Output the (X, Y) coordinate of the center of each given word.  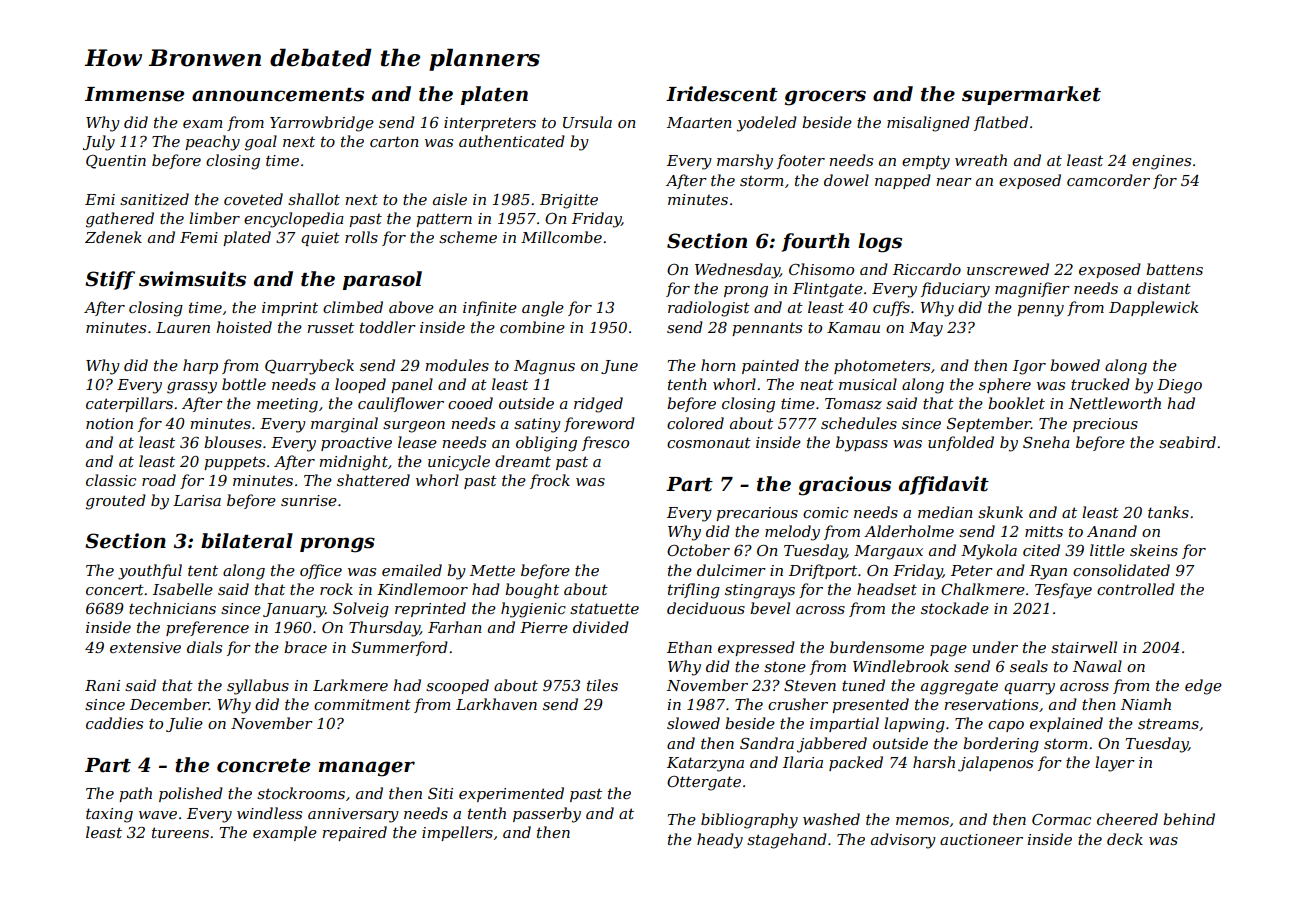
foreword (599, 424)
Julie (184, 724)
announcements (278, 95)
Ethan (689, 647)
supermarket (1031, 95)
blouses (233, 442)
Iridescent (722, 94)
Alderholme (909, 531)
